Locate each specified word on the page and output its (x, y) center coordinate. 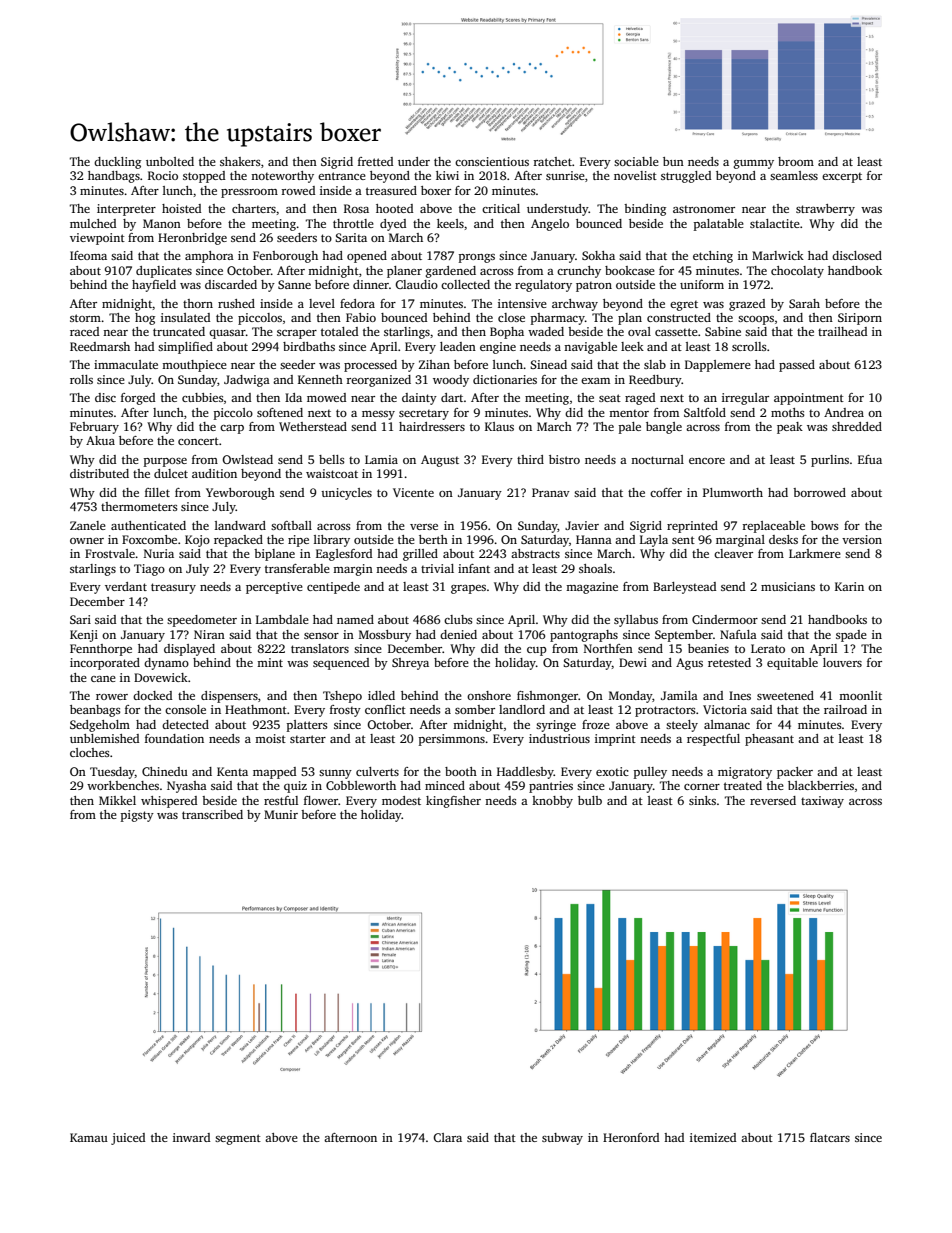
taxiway (822, 802)
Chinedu (165, 771)
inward (191, 1137)
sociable (636, 161)
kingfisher (453, 802)
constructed (679, 317)
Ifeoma (88, 255)
